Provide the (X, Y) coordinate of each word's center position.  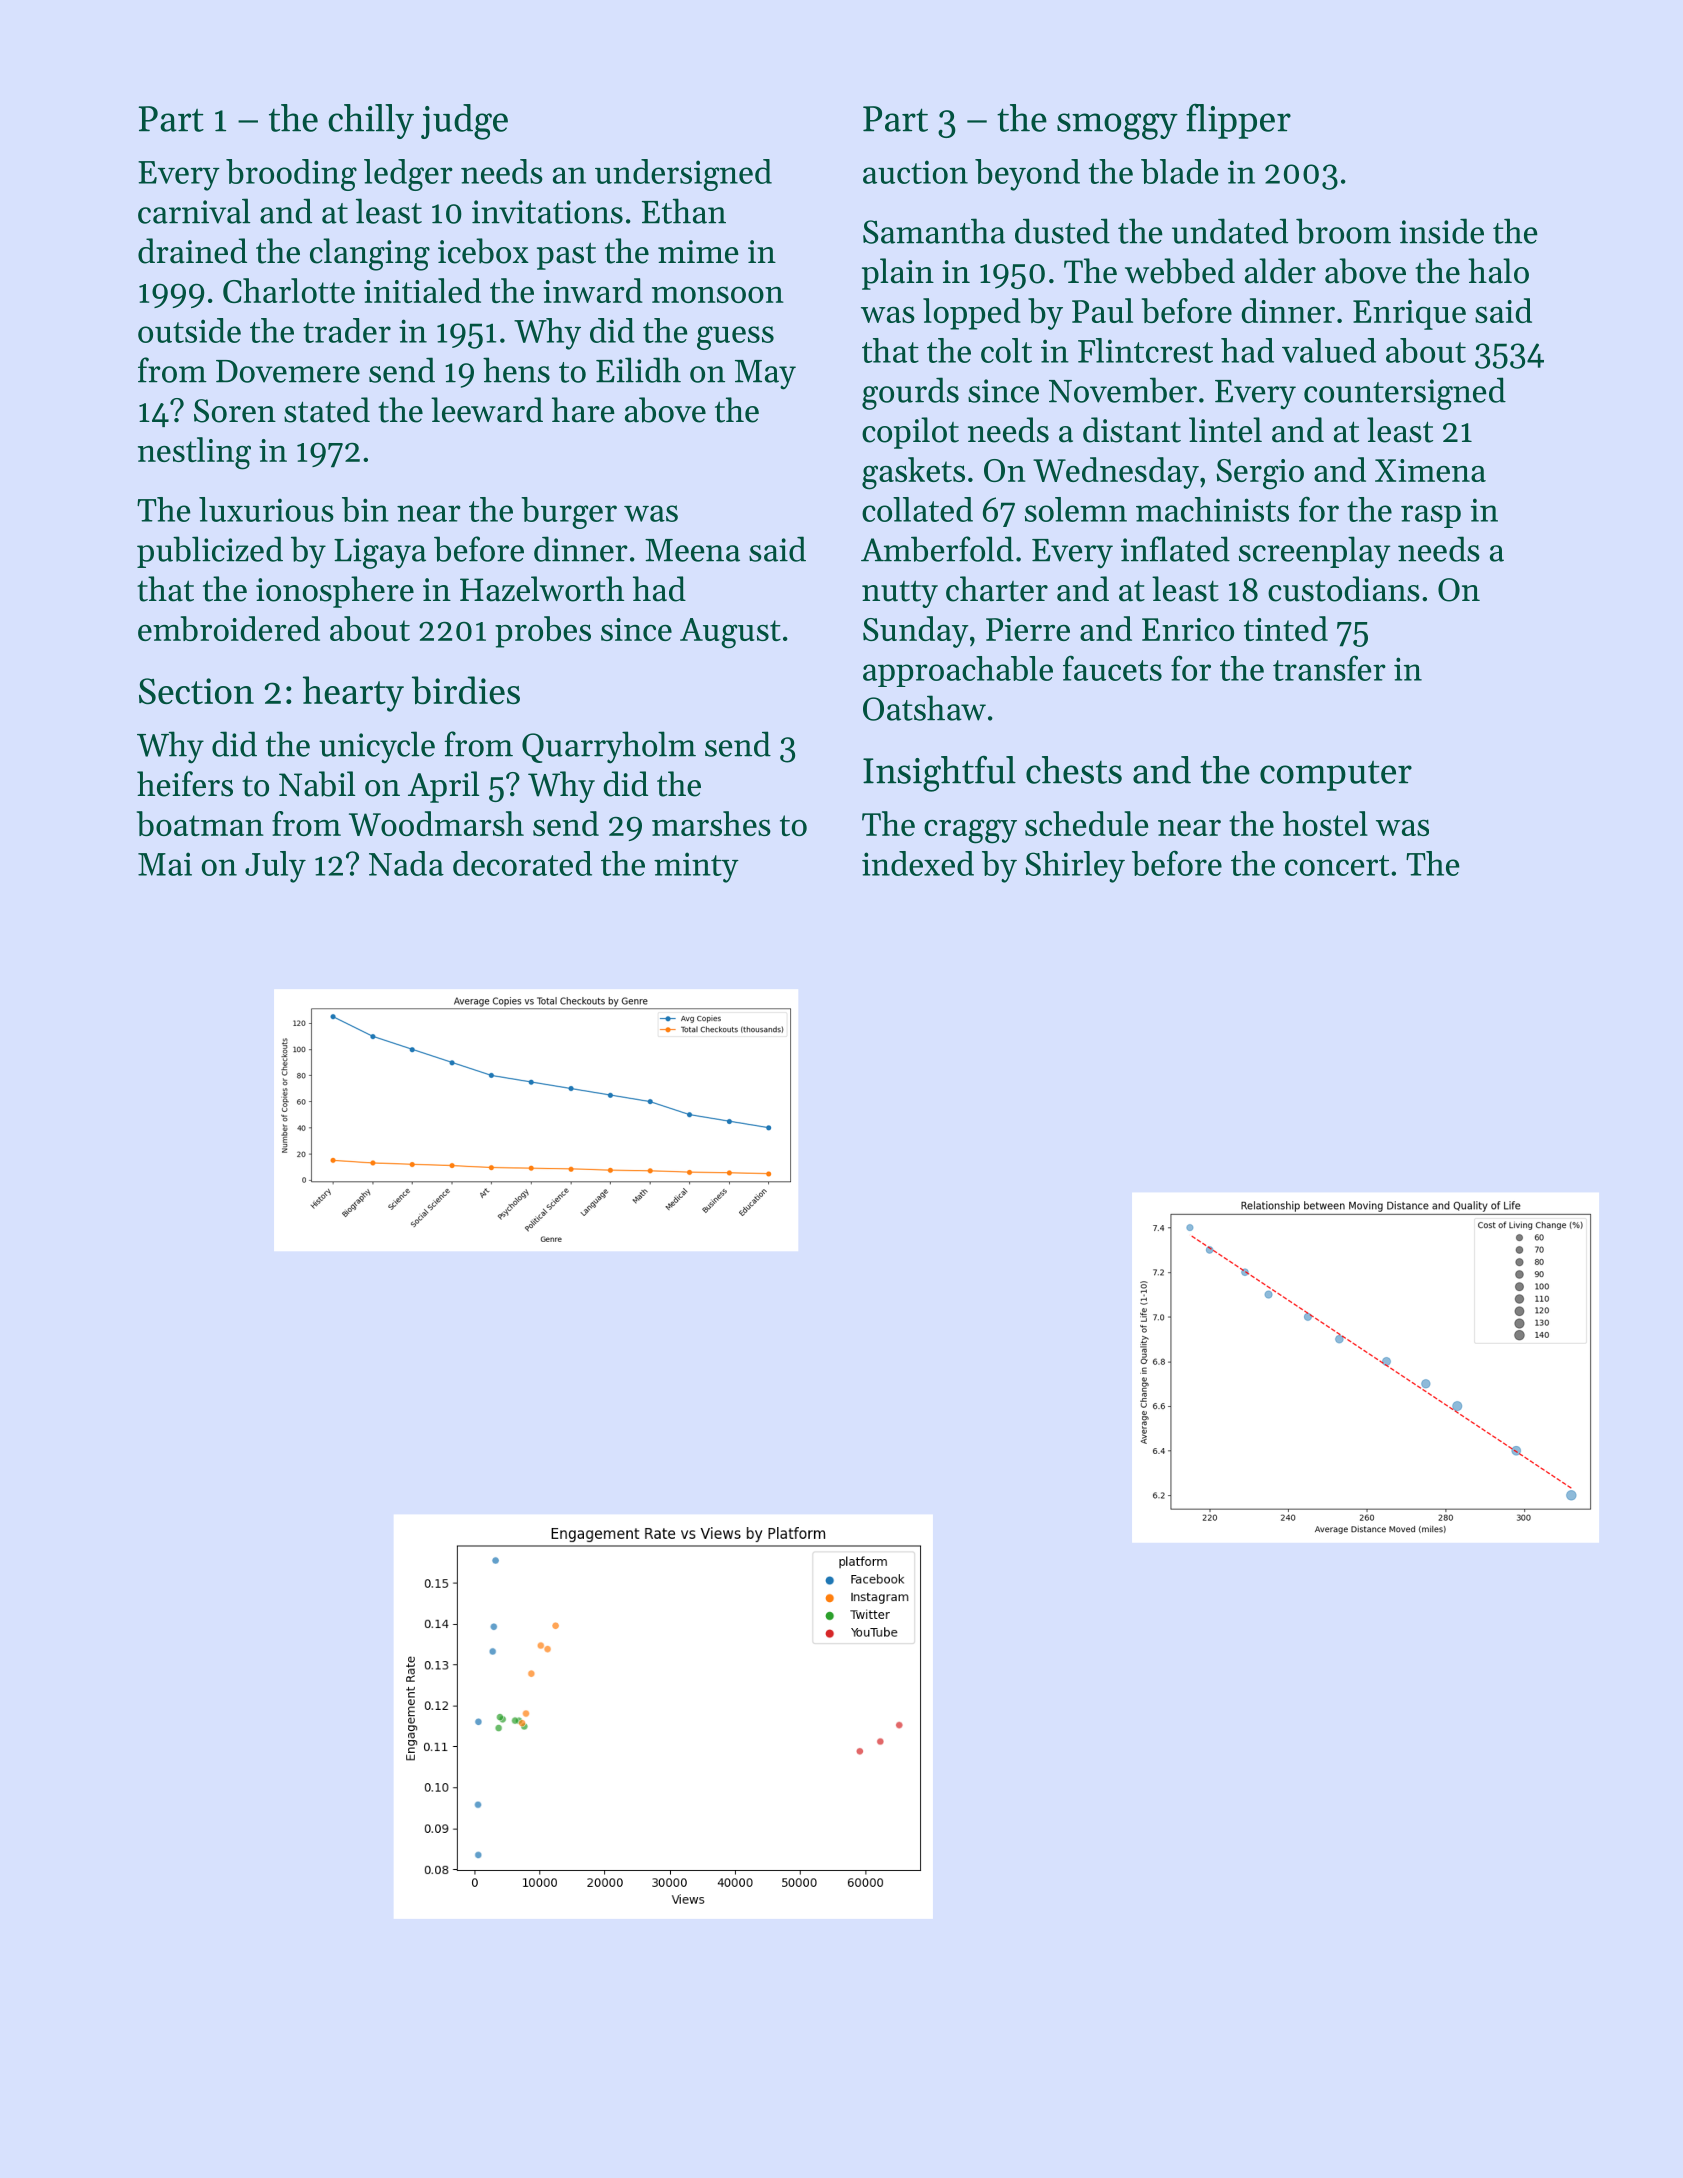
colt (1006, 350)
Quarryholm (609, 747)
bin (365, 509)
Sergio (1260, 474)
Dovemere (288, 371)
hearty (353, 694)
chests (1074, 770)
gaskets (913, 473)
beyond (1027, 175)
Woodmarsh (436, 823)
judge (464, 122)
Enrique (1409, 315)
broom (1343, 231)
